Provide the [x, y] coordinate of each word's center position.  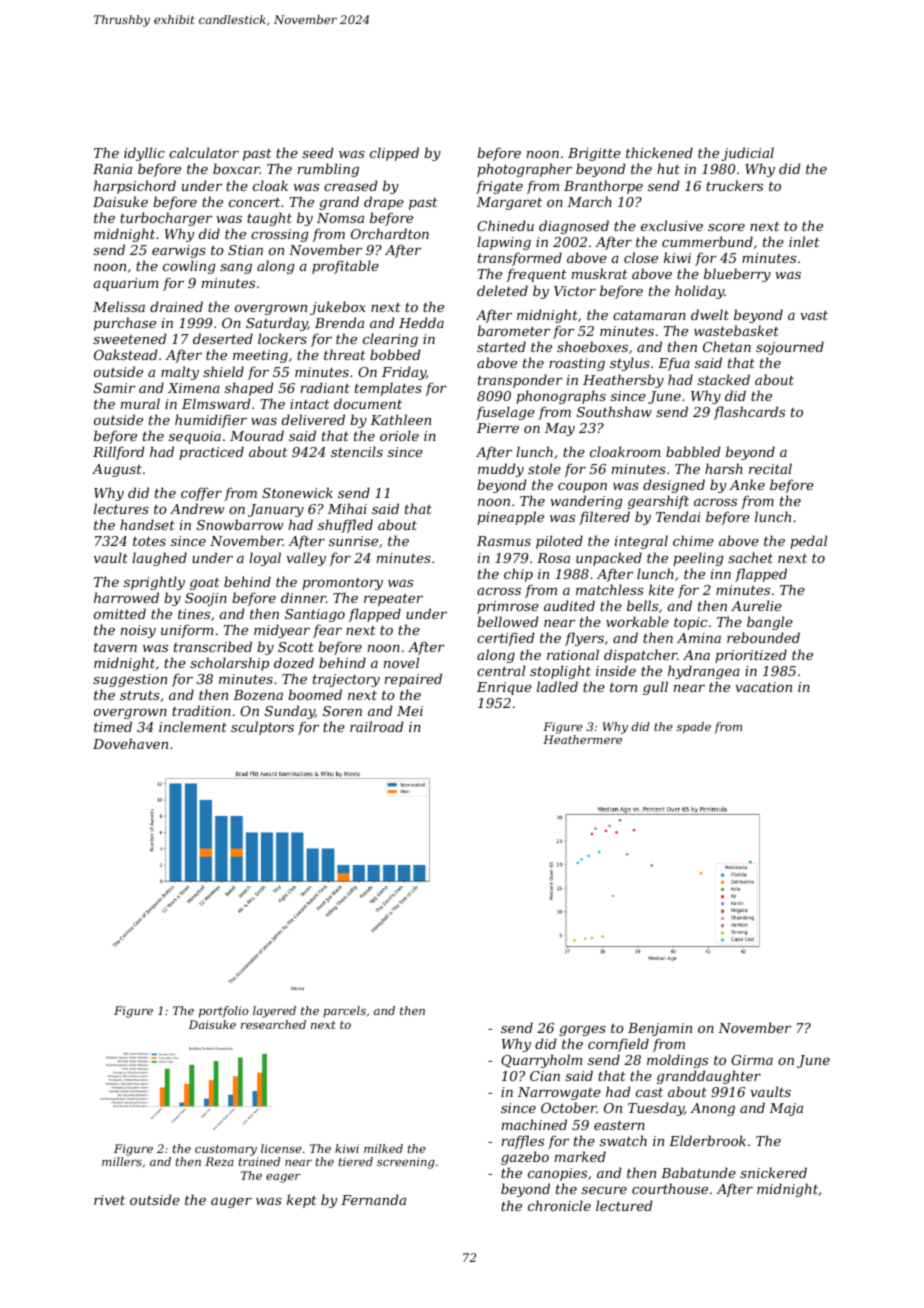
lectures [121, 508]
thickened [659, 152]
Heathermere [582, 739]
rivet [109, 1200]
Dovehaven [130, 743]
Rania [112, 169]
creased [350, 185]
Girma [752, 1060]
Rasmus [504, 541]
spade [694, 728]
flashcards [749, 413]
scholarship [229, 664]
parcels [344, 1012]
